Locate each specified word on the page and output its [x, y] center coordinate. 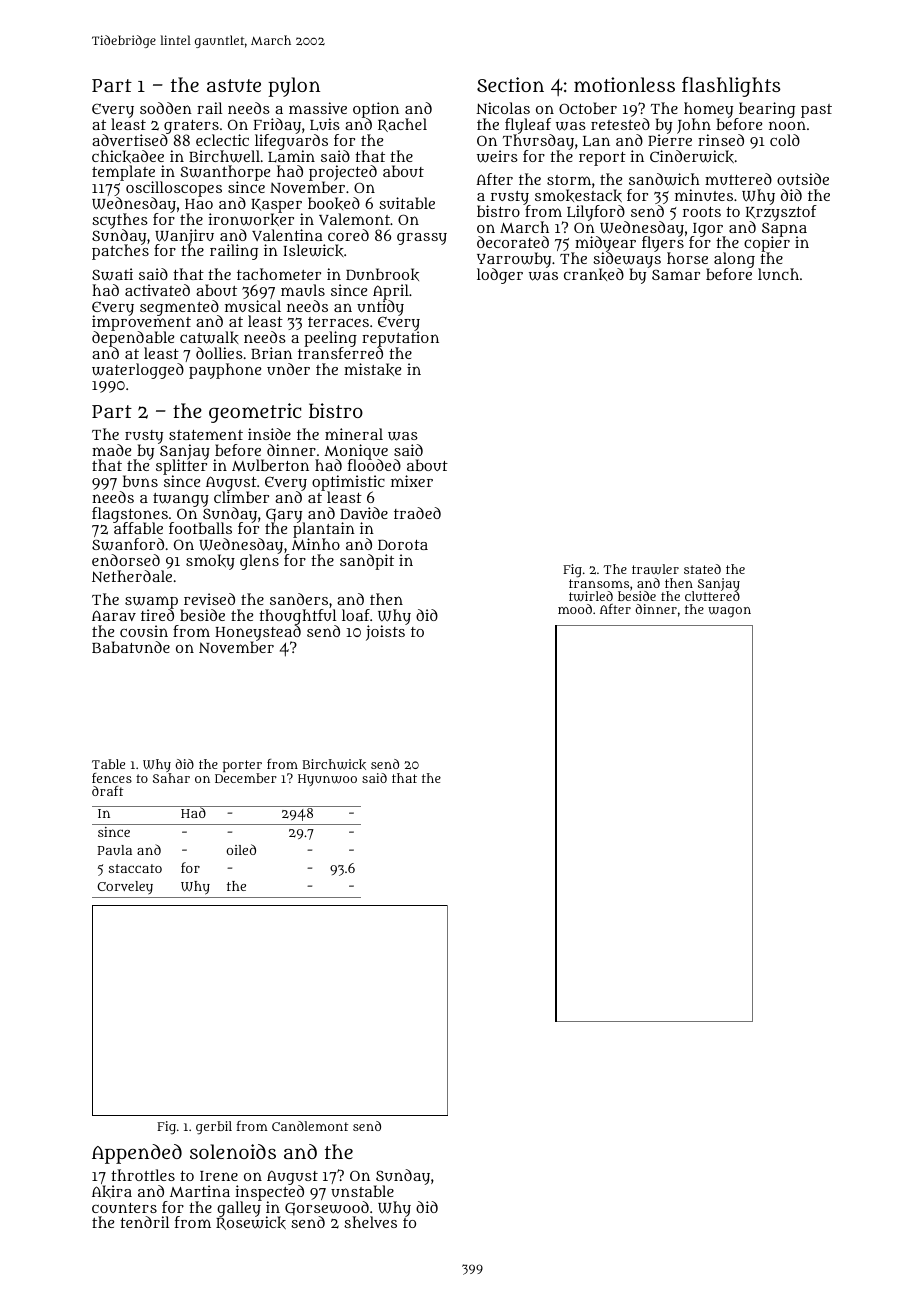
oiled [241, 849]
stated [702, 569]
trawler [655, 569]
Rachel [402, 125]
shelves [370, 1222]
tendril [144, 1222]
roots [702, 212]
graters [191, 127]
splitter [181, 468]
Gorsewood [327, 1208]
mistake [372, 369]
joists [385, 633]
